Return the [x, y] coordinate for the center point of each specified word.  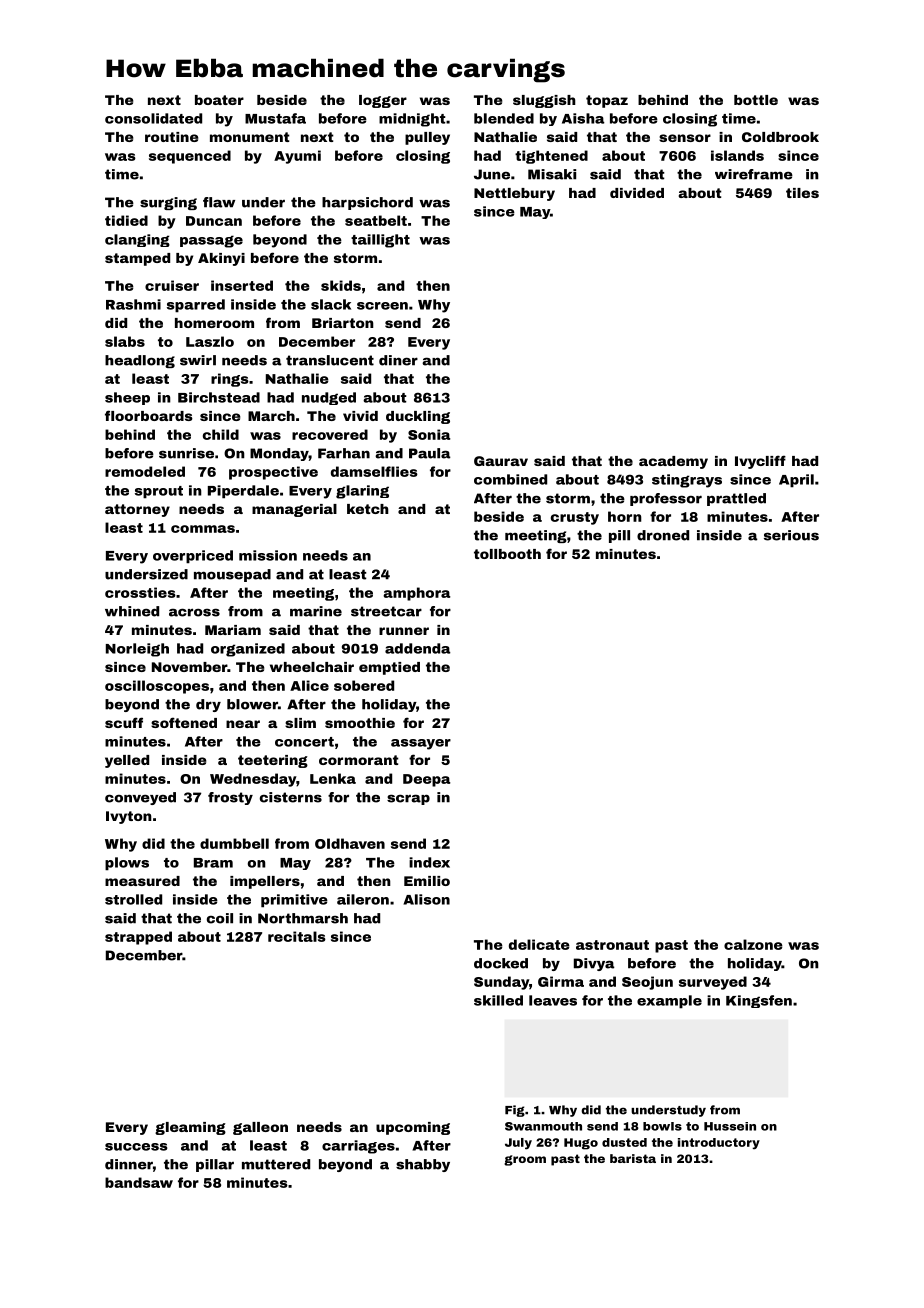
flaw [219, 202]
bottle [756, 100]
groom [525, 1160]
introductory [719, 1144]
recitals [297, 936]
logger [383, 101]
